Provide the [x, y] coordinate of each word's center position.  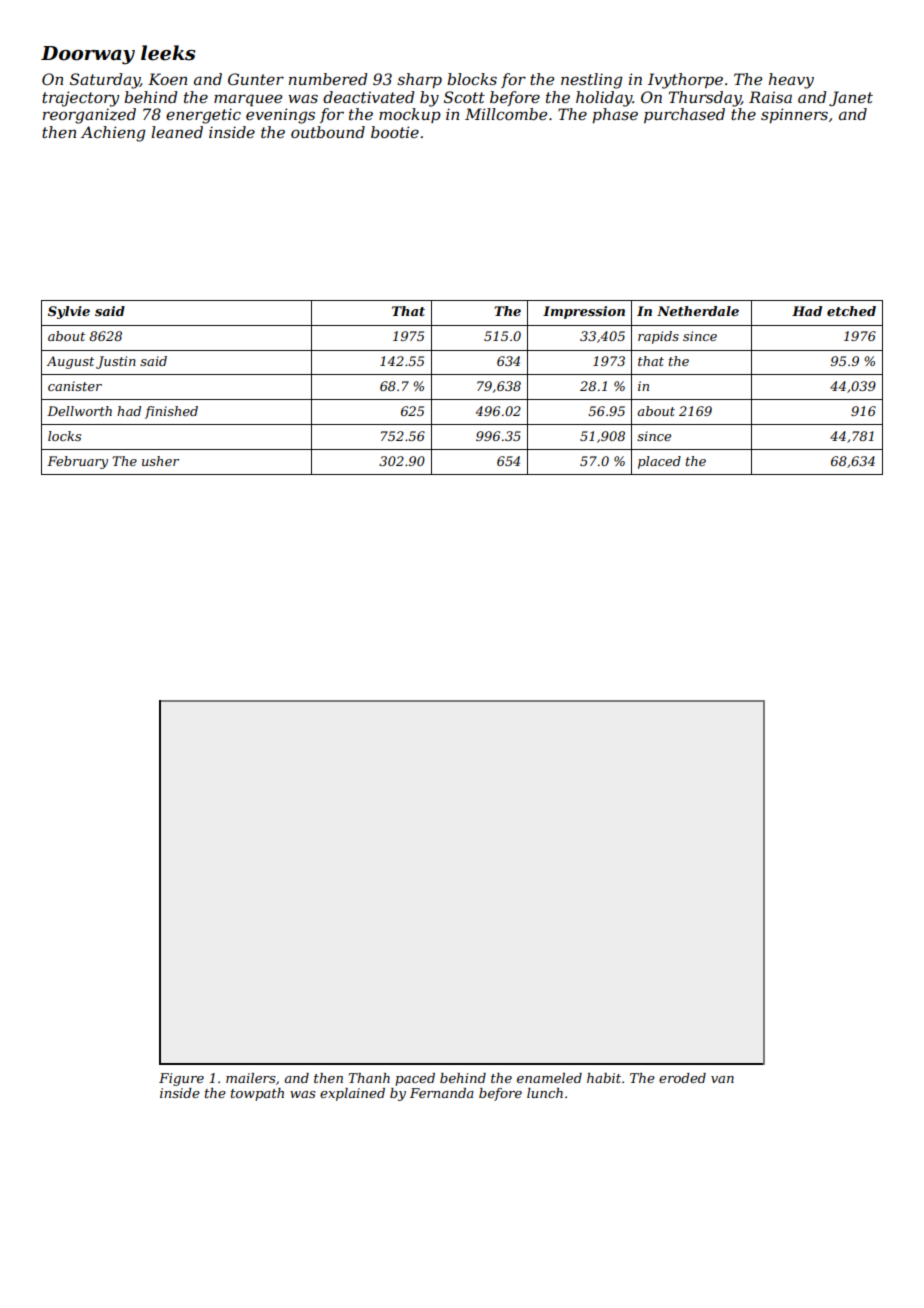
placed [659, 462]
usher [160, 461]
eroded [682, 1078]
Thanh [369, 1078]
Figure [181, 1079]
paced [415, 1079]
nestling [591, 81]
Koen [167, 79]
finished [171, 412]
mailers [251, 1078]
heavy [791, 81]
